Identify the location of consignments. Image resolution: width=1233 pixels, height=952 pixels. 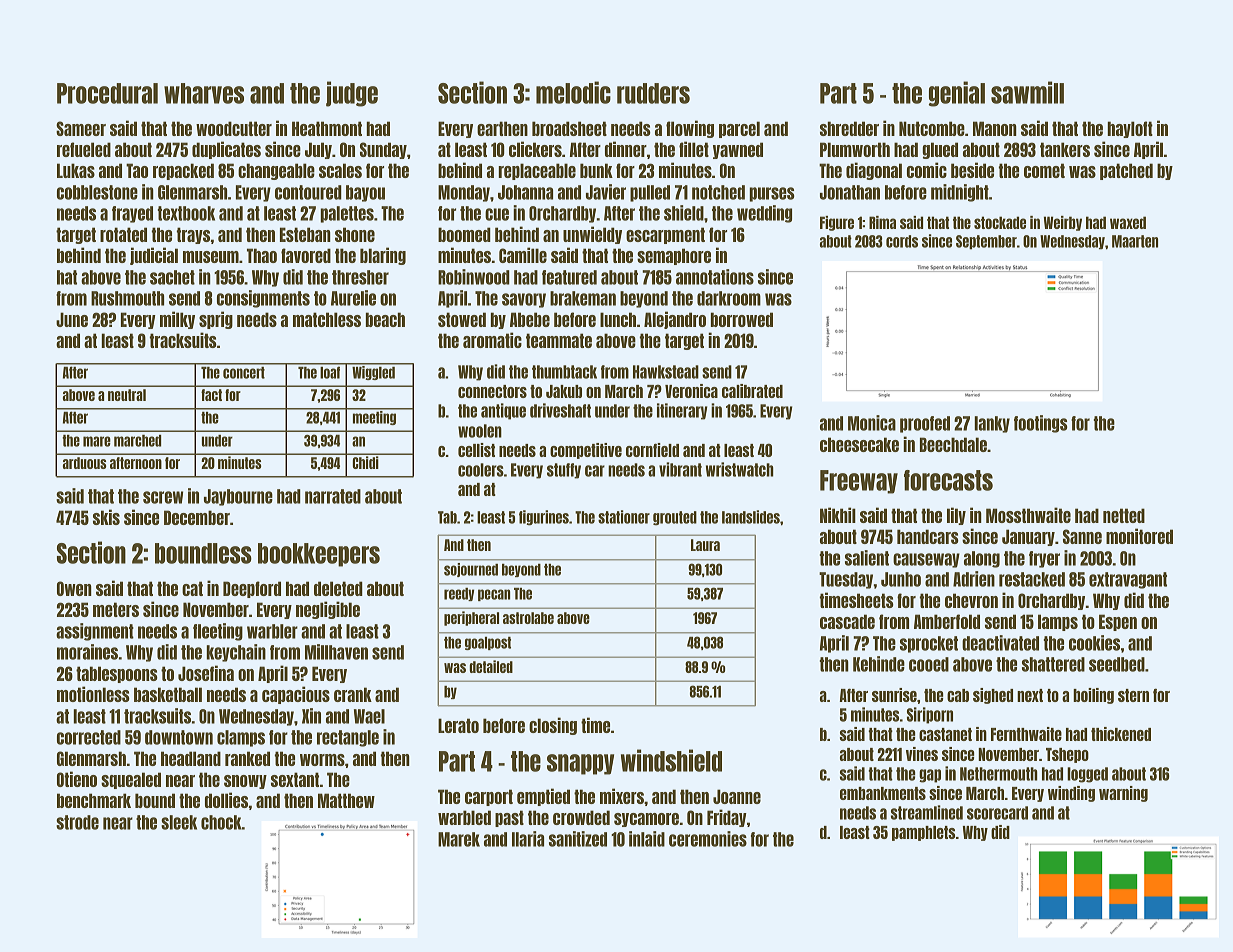
(263, 299).
